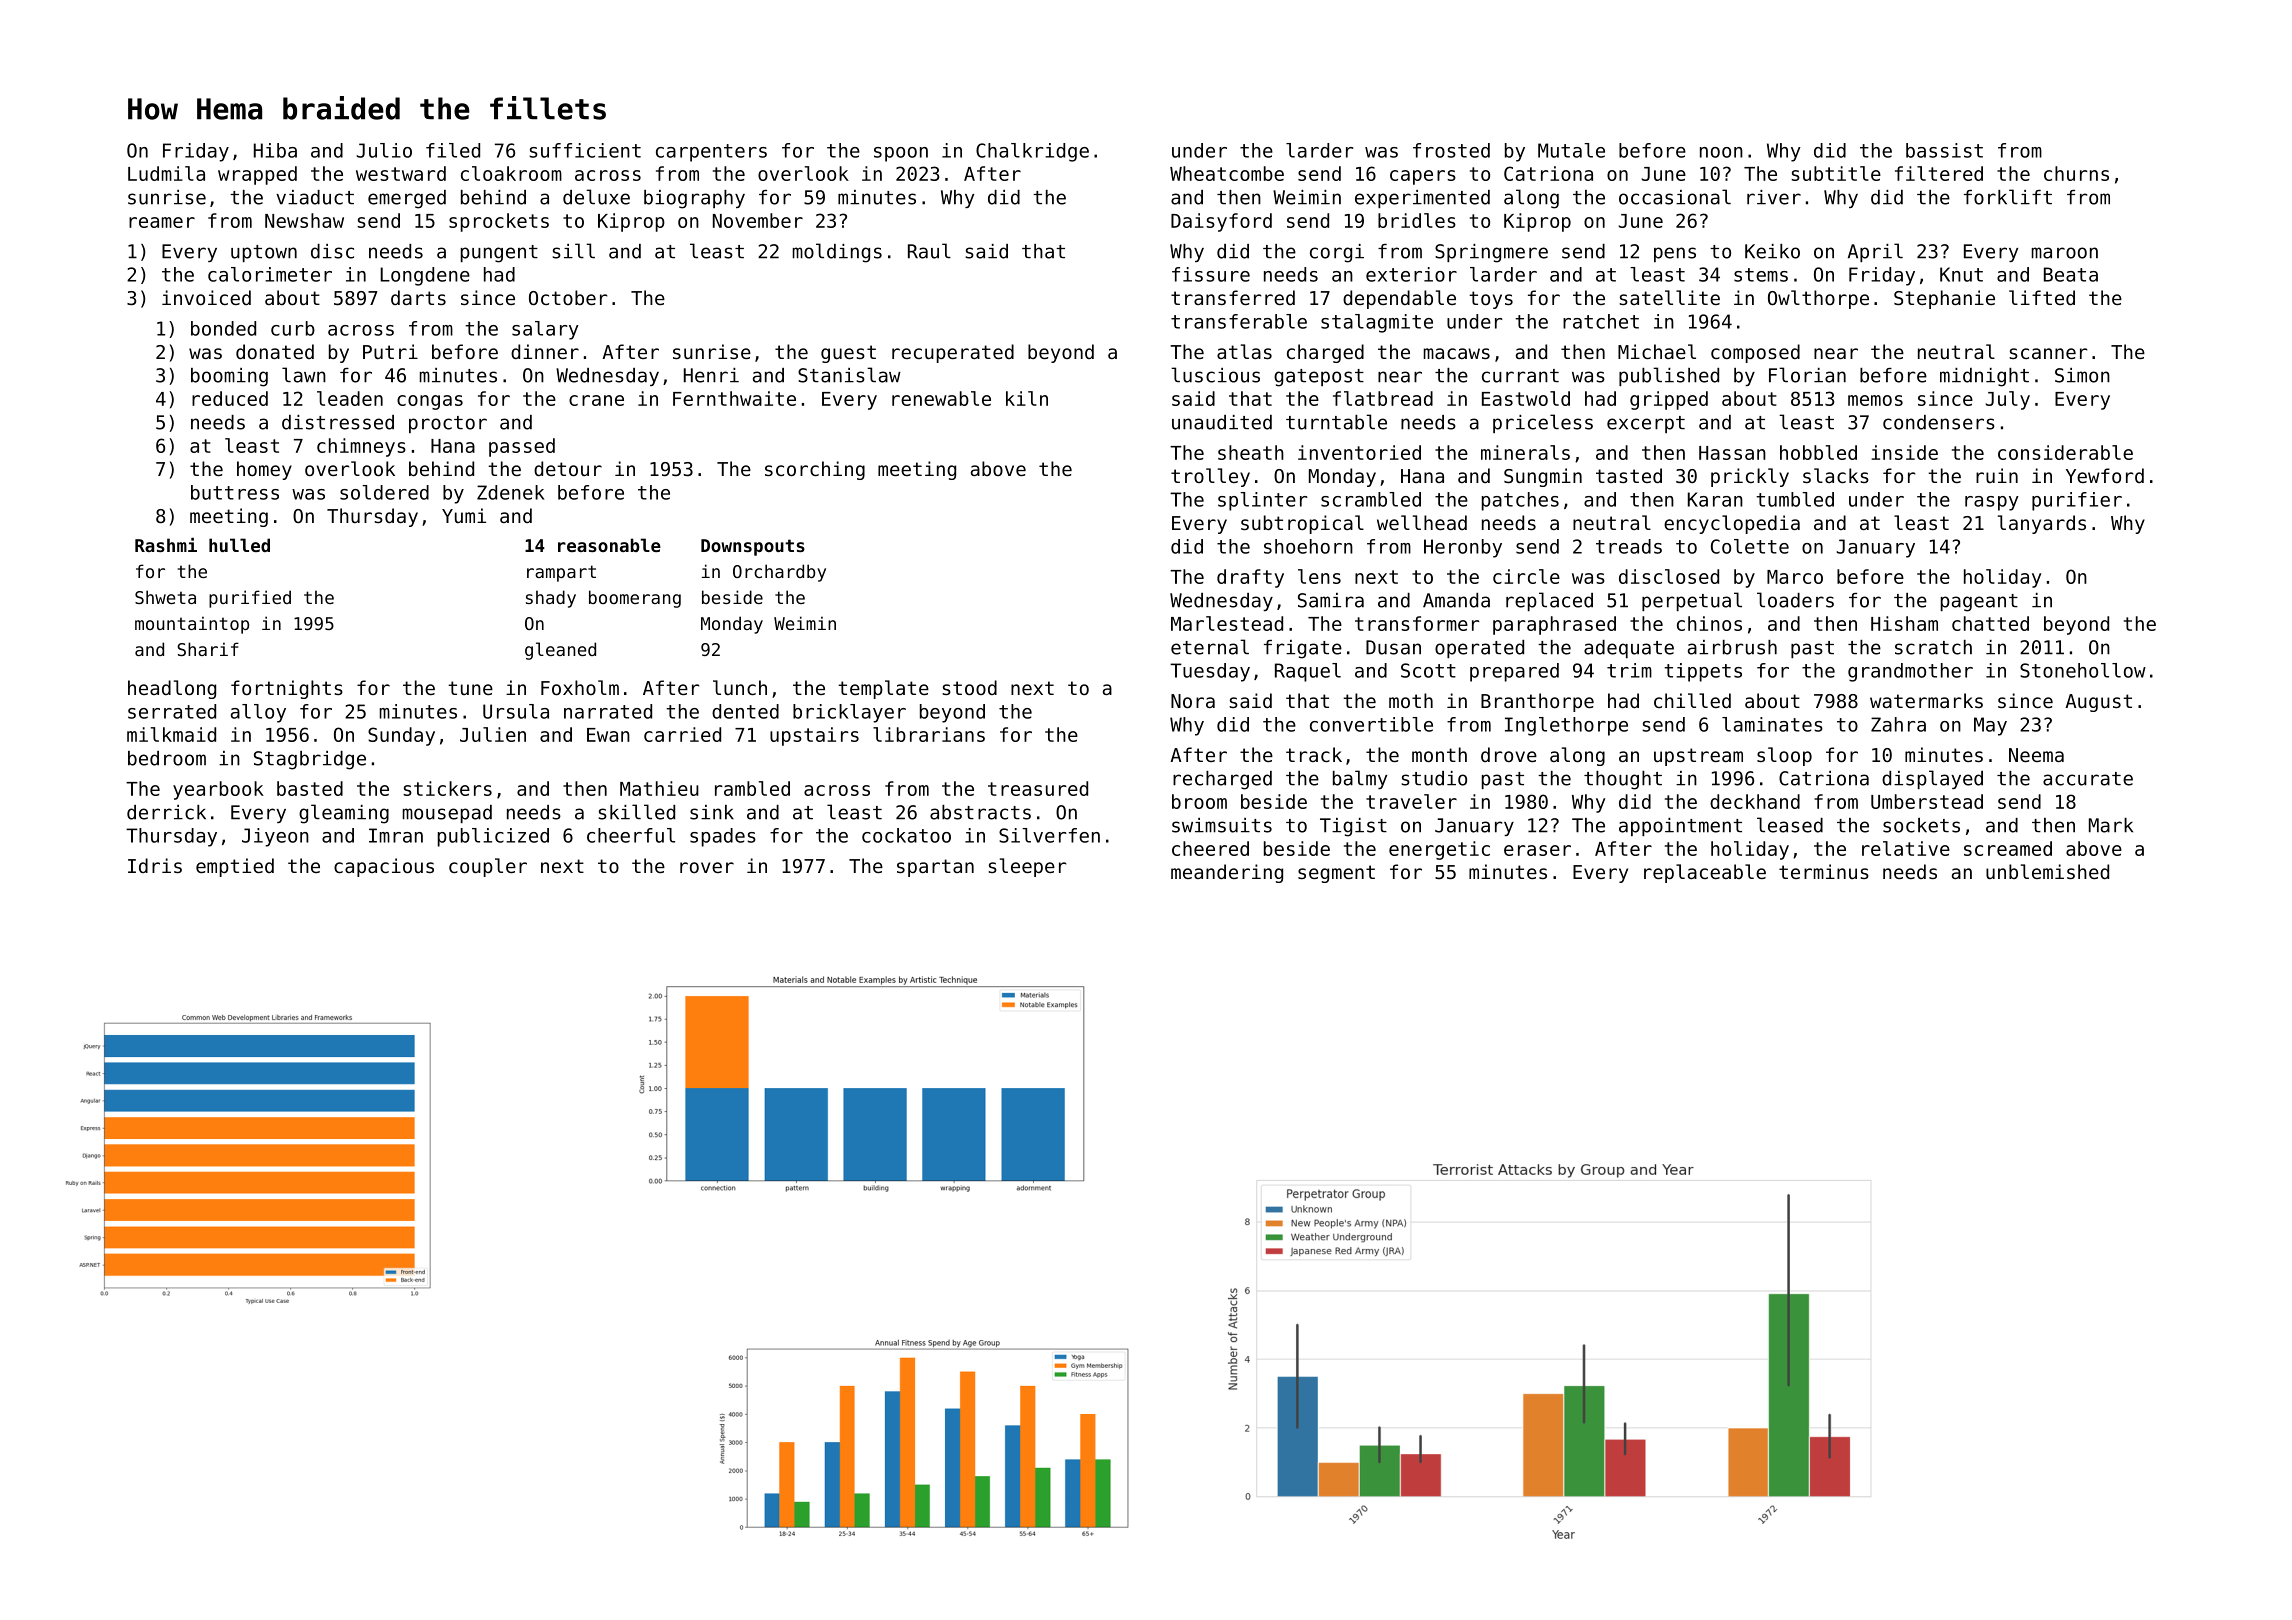  Describe the element at coordinates (1979, 603) in the screenshot. I see `pageant` at that location.
